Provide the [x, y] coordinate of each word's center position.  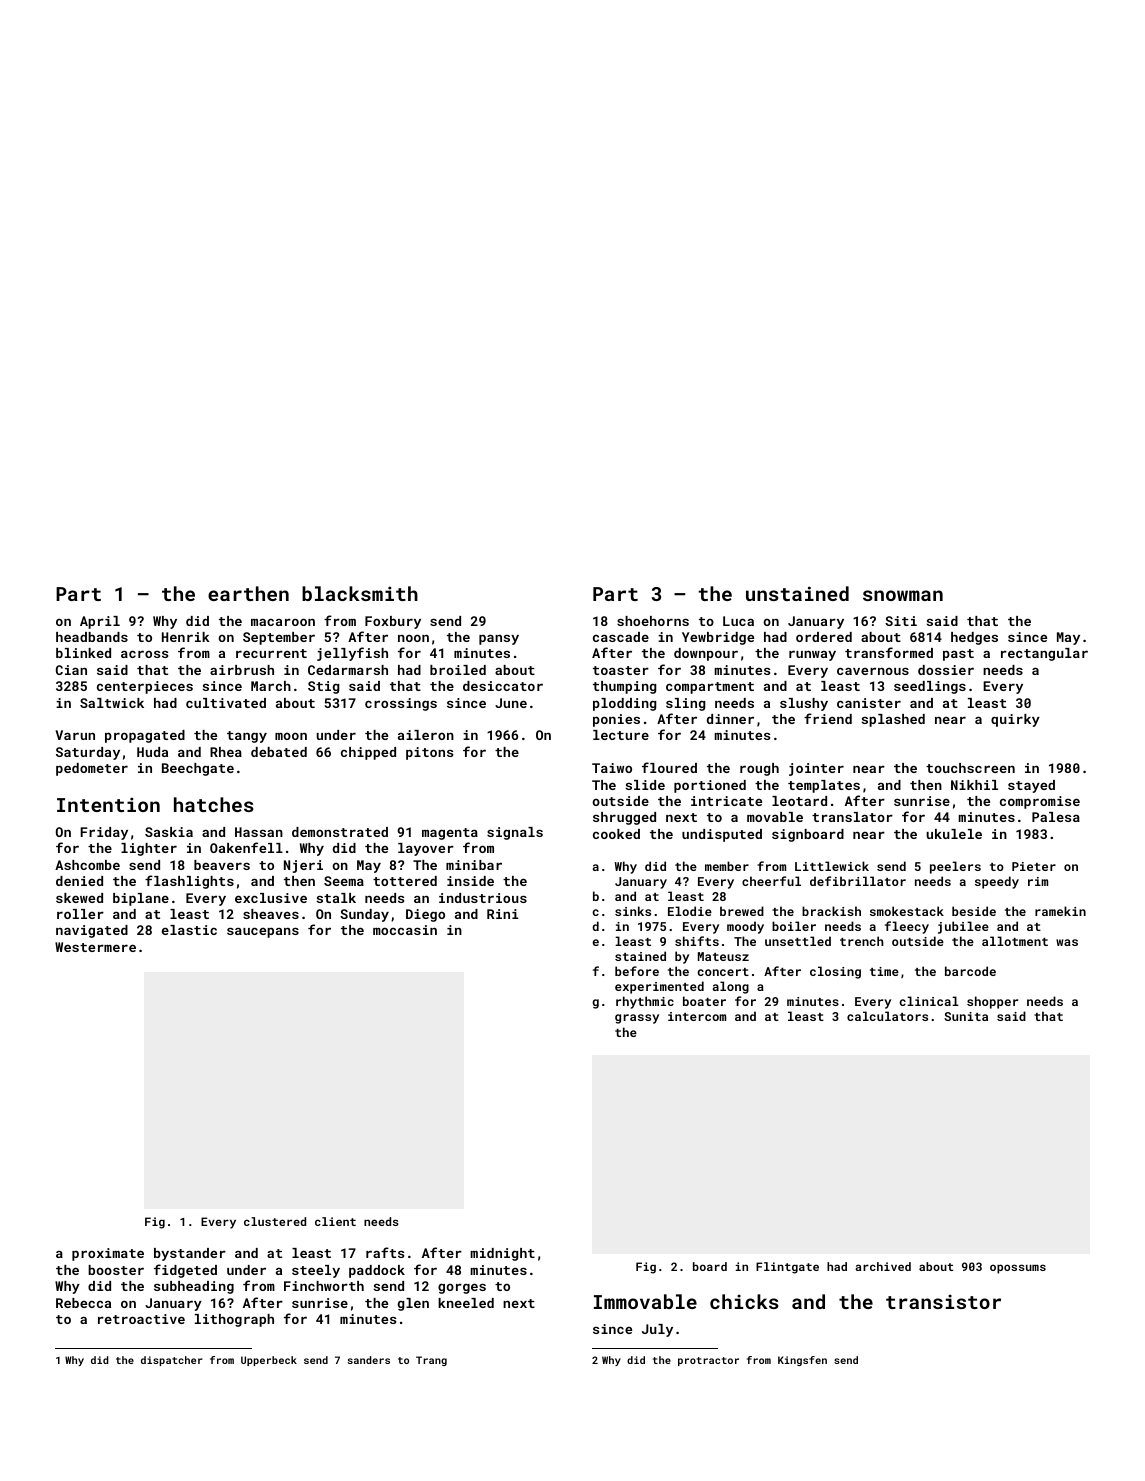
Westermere [95, 947]
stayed [1031, 786]
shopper [992, 1002]
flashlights [189, 882]
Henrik [186, 637]
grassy [637, 1019]
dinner [730, 719]
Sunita [966, 1016]
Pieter [1034, 866]
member [727, 866]
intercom [697, 1016]
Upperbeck [269, 1361]
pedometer [92, 769]
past [958, 655]
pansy [499, 639]
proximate [108, 1254]
